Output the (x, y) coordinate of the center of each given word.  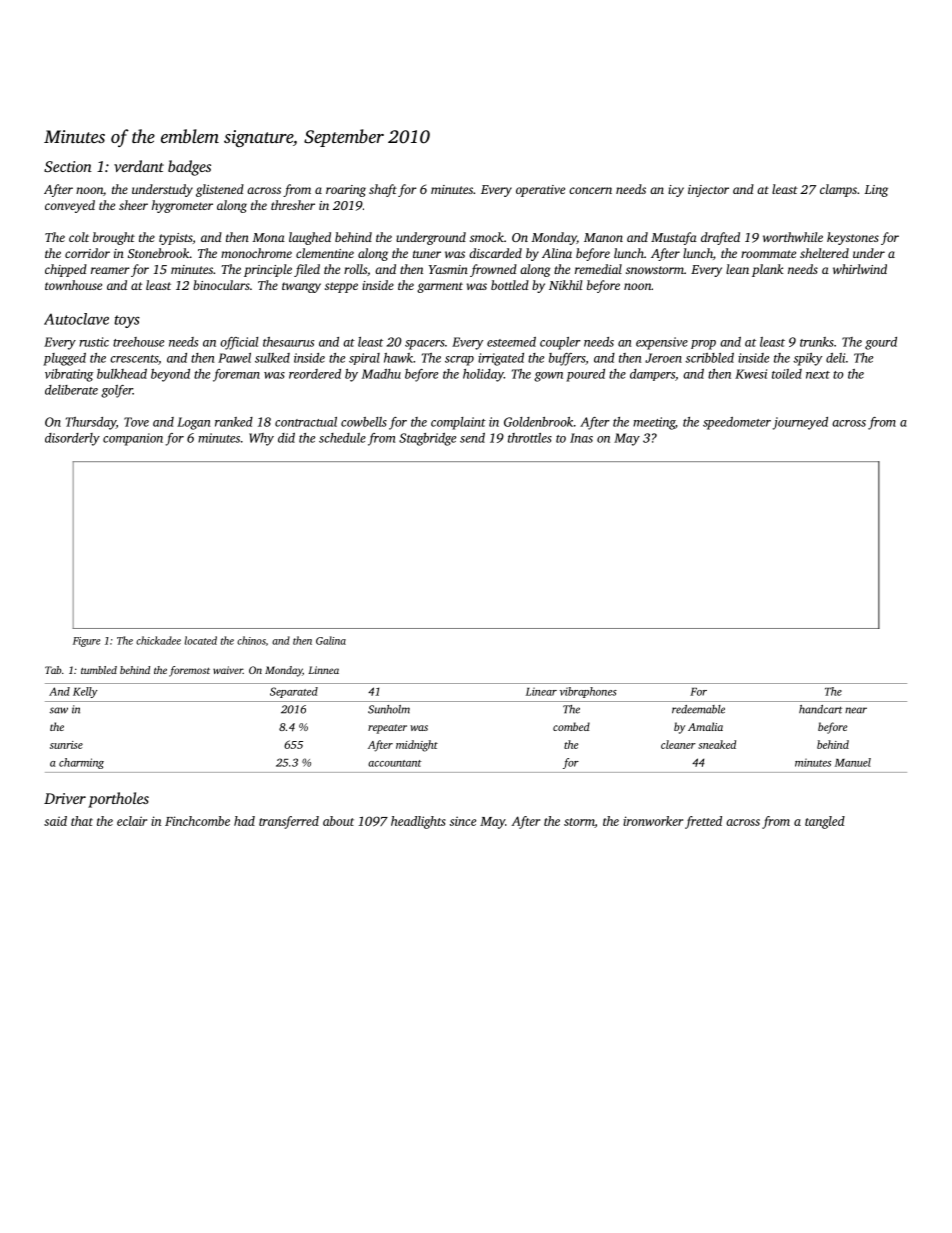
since (463, 821)
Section (68, 166)
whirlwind (860, 269)
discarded (495, 253)
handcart (820, 709)
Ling (876, 191)
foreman (236, 375)
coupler (560, 343)
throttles (530, 438)
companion (133, 439)
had (244, 821)
